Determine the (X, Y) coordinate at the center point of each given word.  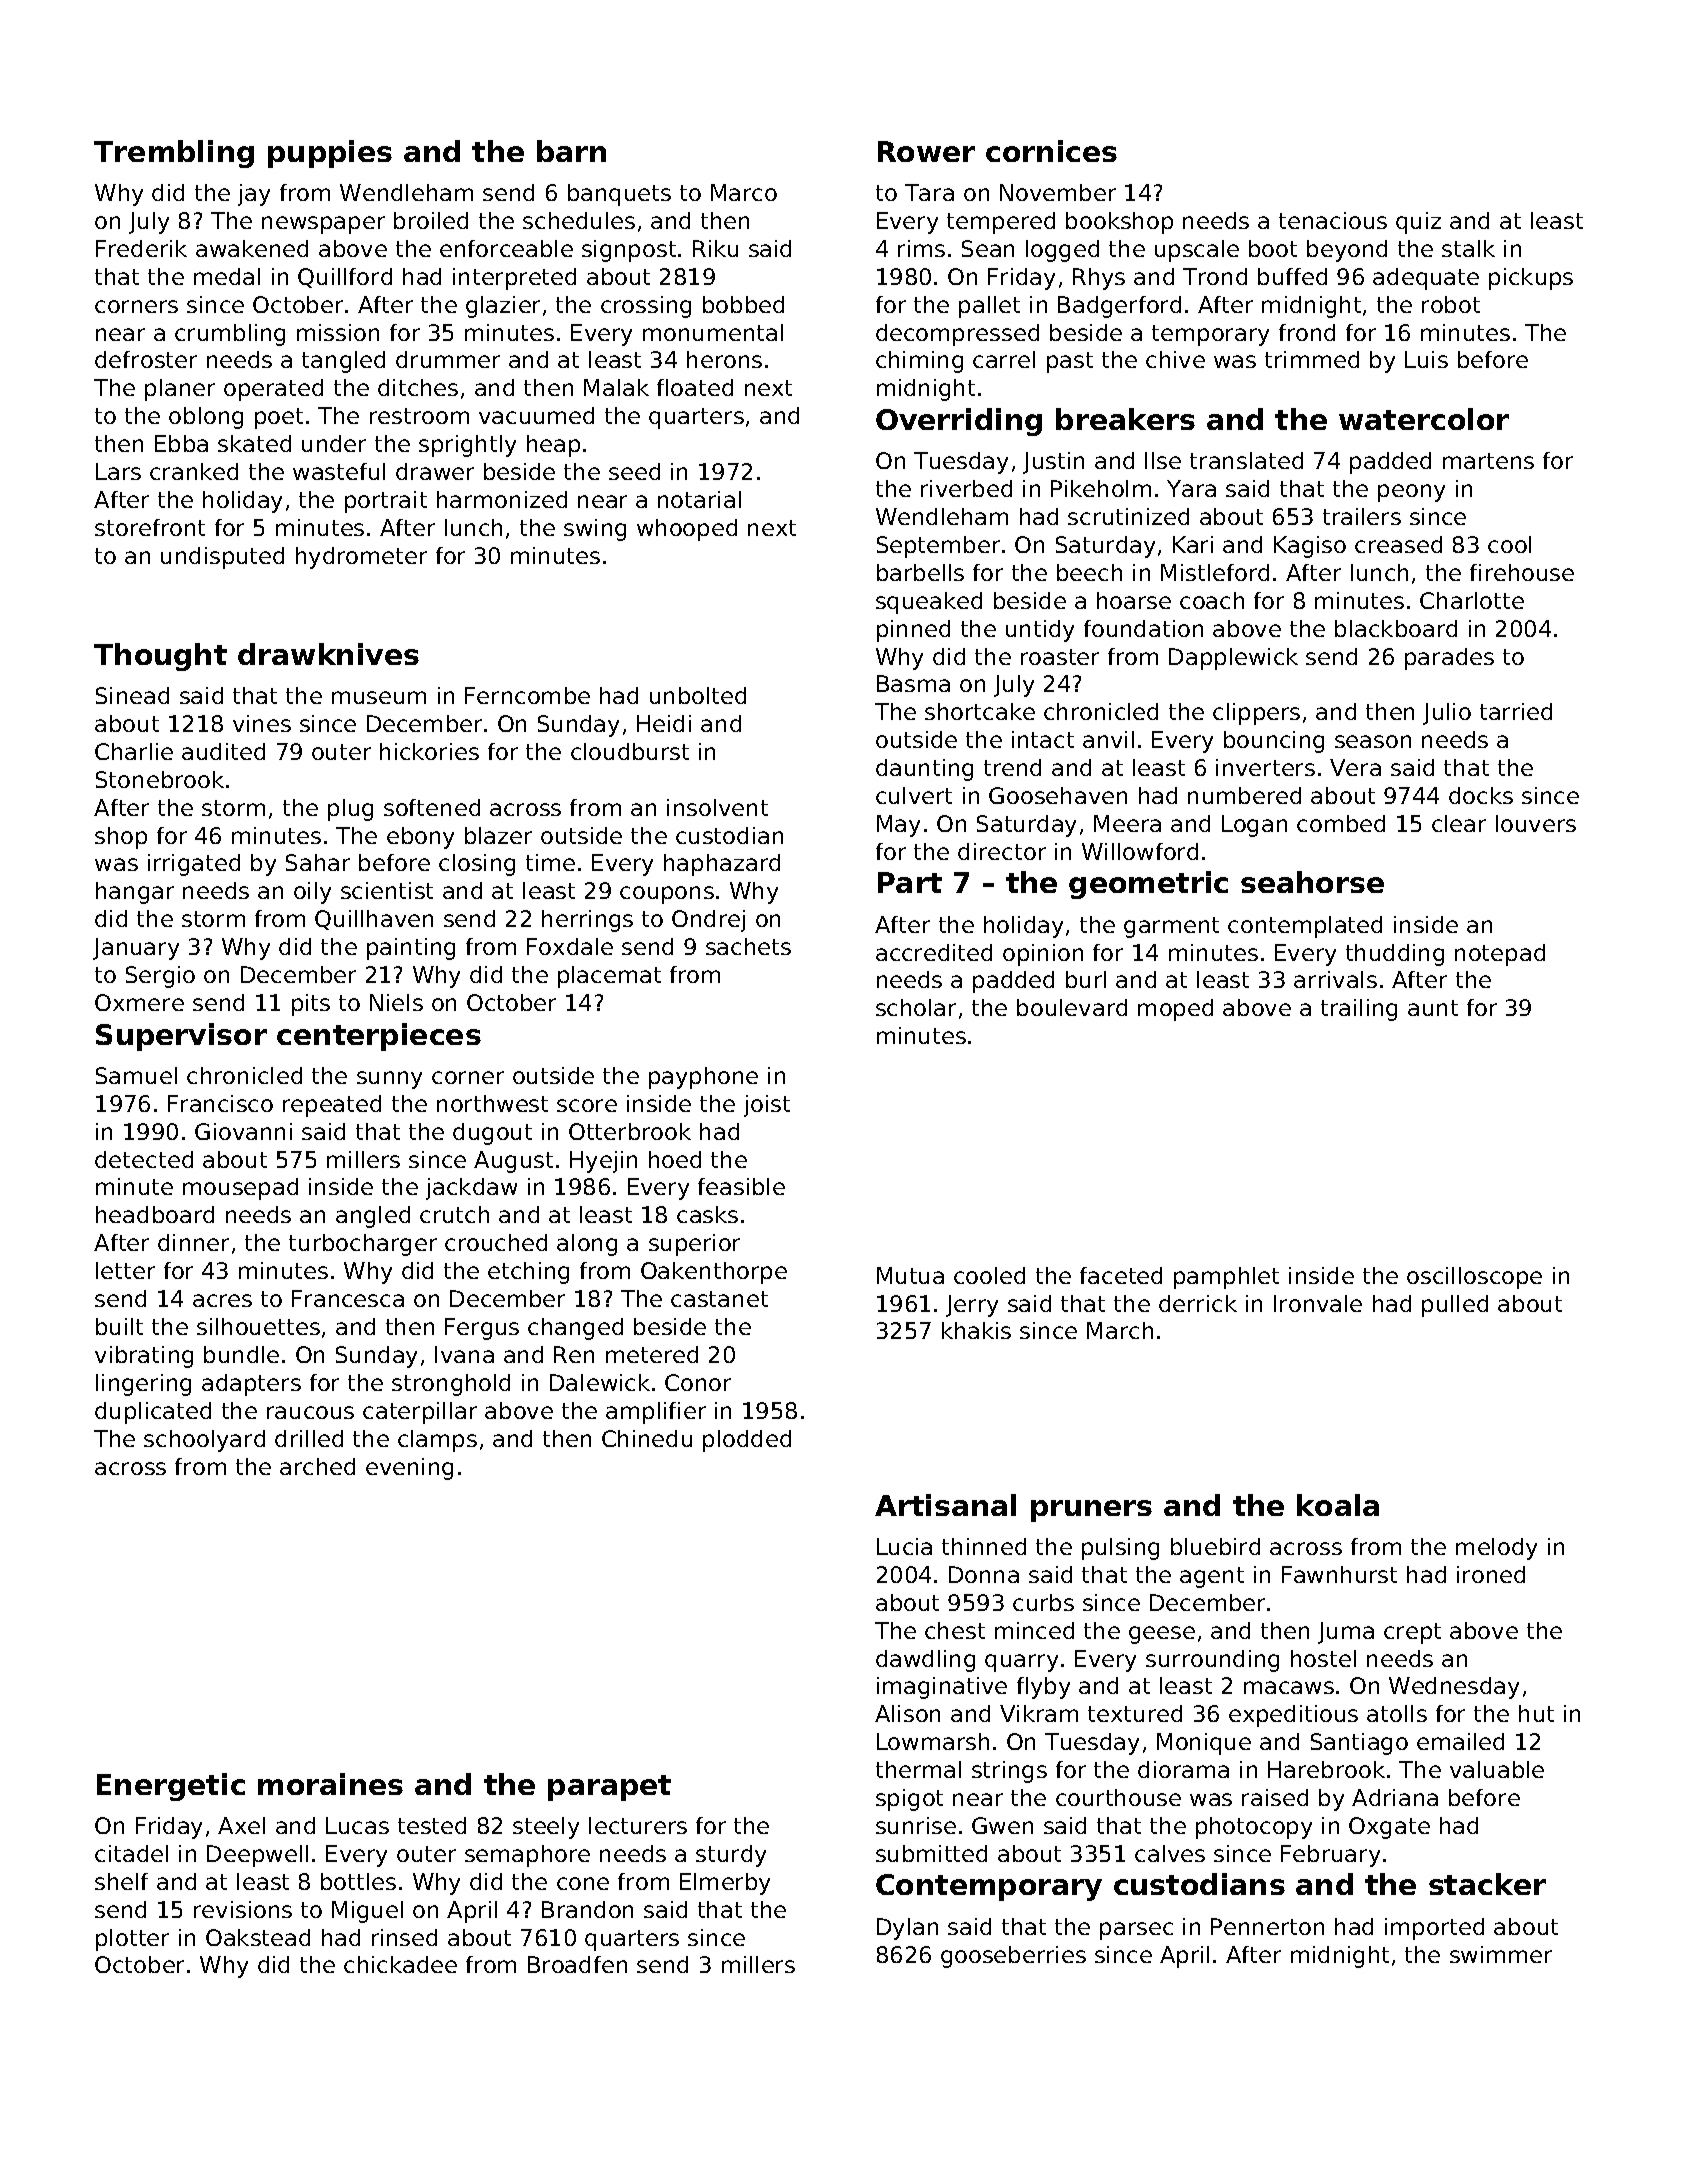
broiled (431, 220)
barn (571, 151)
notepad (1500, 955)
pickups (1531, 279)
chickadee (400, 1964)
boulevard (1072, 1007)
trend (1012, 767)
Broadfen (577, 1964)
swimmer (1501, 1954)
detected (144, 1159)
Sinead (132, 695)
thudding (1395, 955)
